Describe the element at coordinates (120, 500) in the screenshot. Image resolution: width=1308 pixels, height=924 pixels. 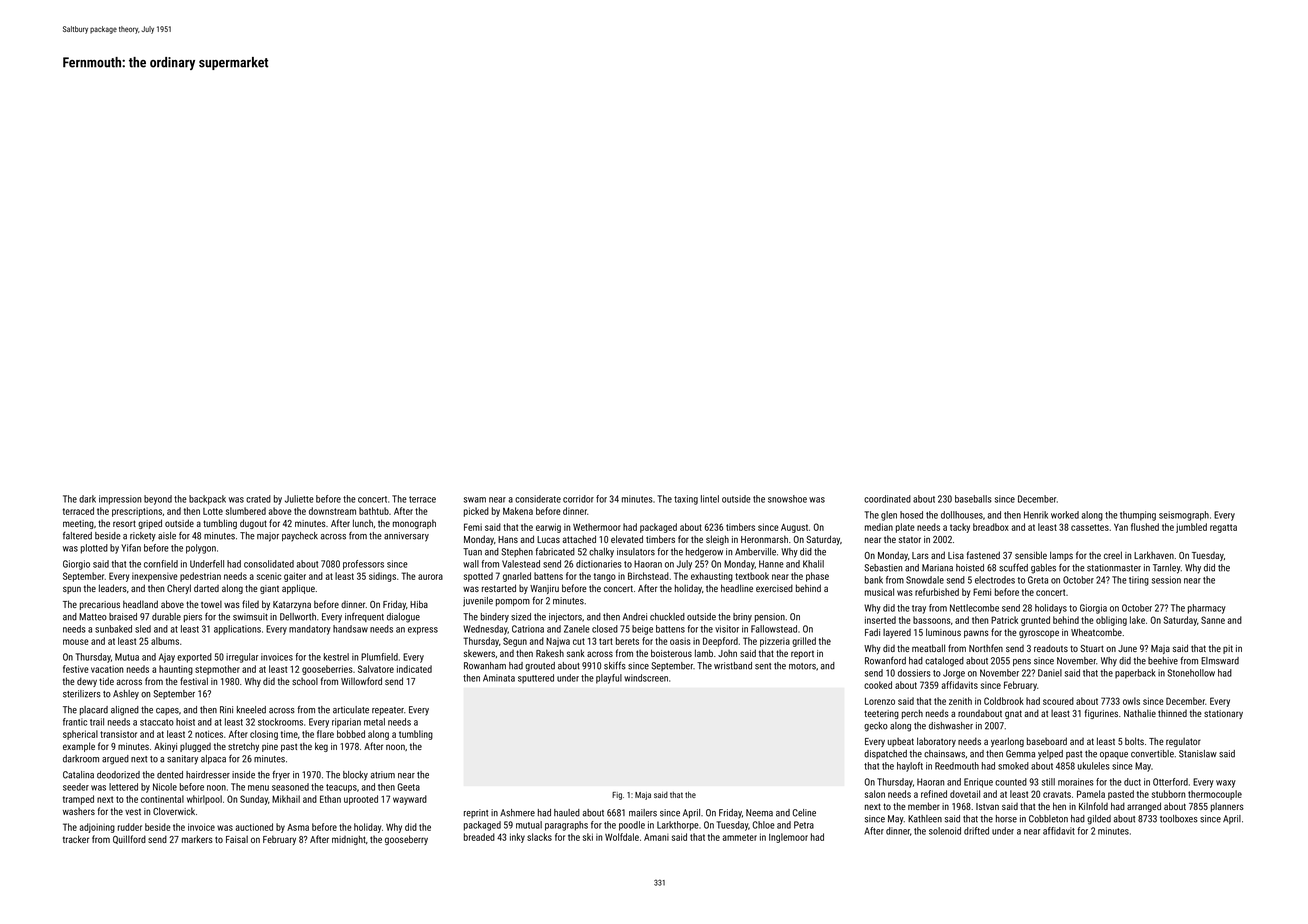
I see `impression` at that location.
